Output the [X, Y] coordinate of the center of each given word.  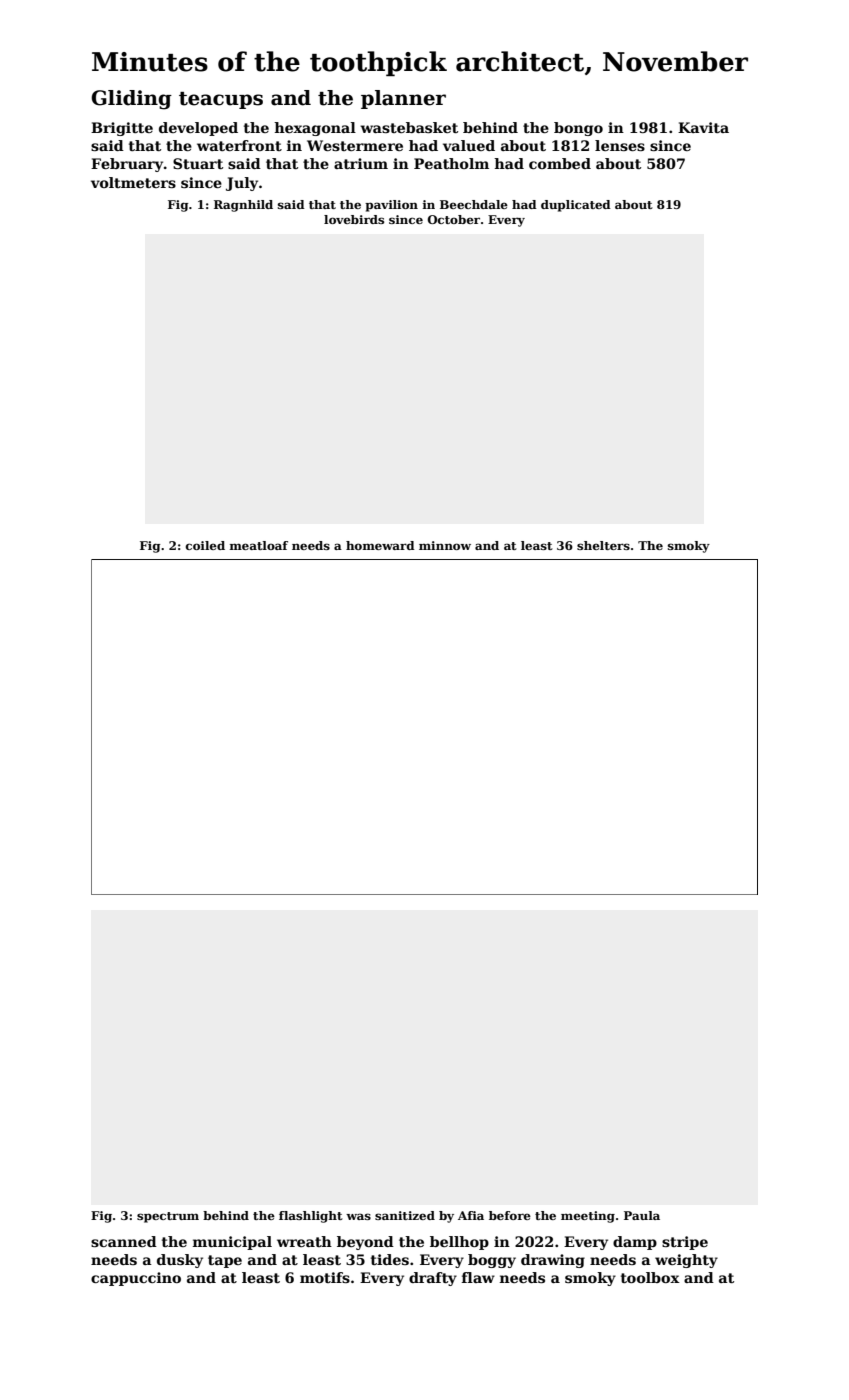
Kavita [703, 127]
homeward [380, 545]
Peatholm [451, 163]
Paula [642, 1215]
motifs [325, 1277]
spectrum [168, 1217]
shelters [603, 545]
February [127, 165]
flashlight [311, 1217]
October [454, 219]
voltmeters [133, 182]
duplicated [576, 206]
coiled [205, 545]
